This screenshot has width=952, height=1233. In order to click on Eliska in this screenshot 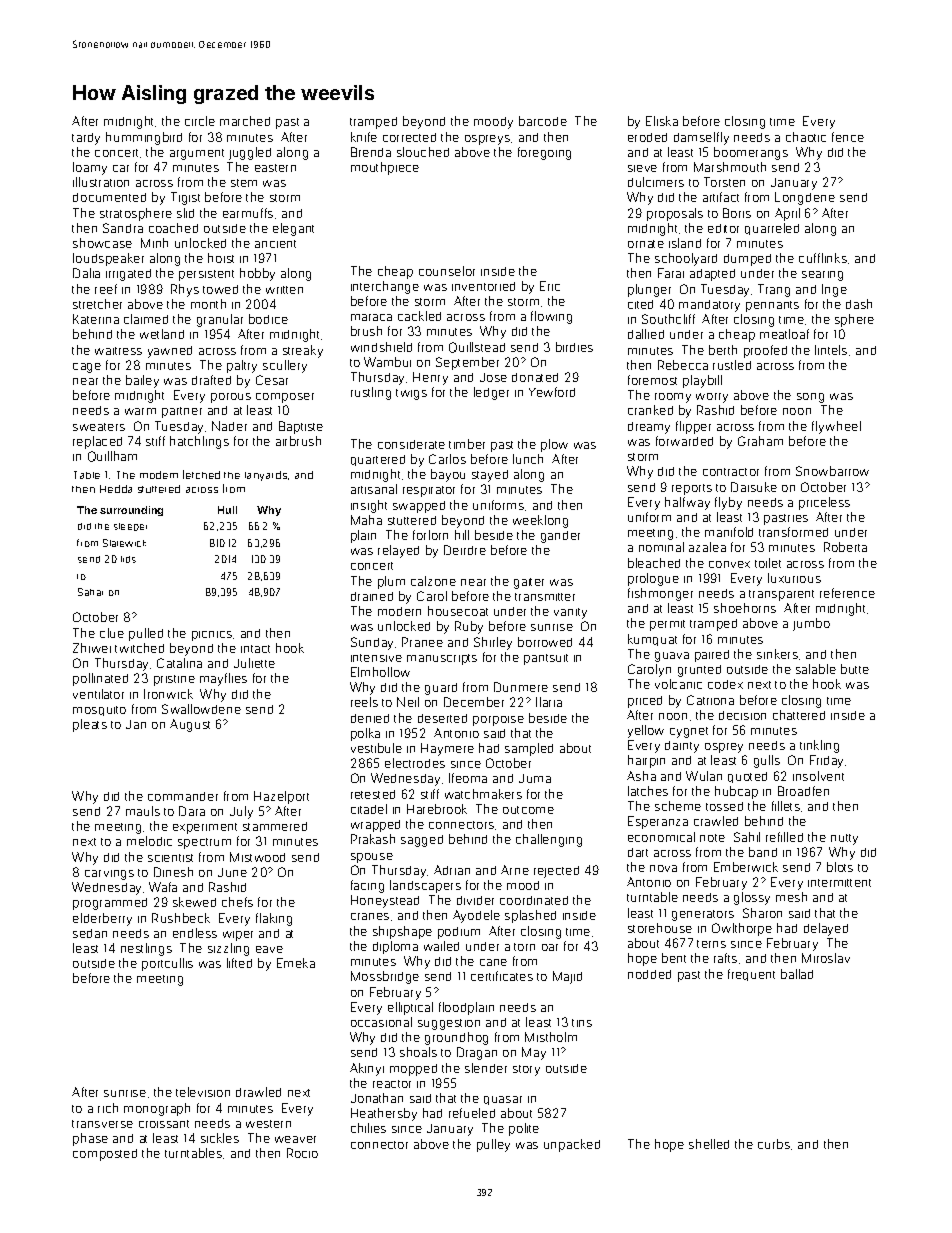, I will do `click(662, 121)`.
